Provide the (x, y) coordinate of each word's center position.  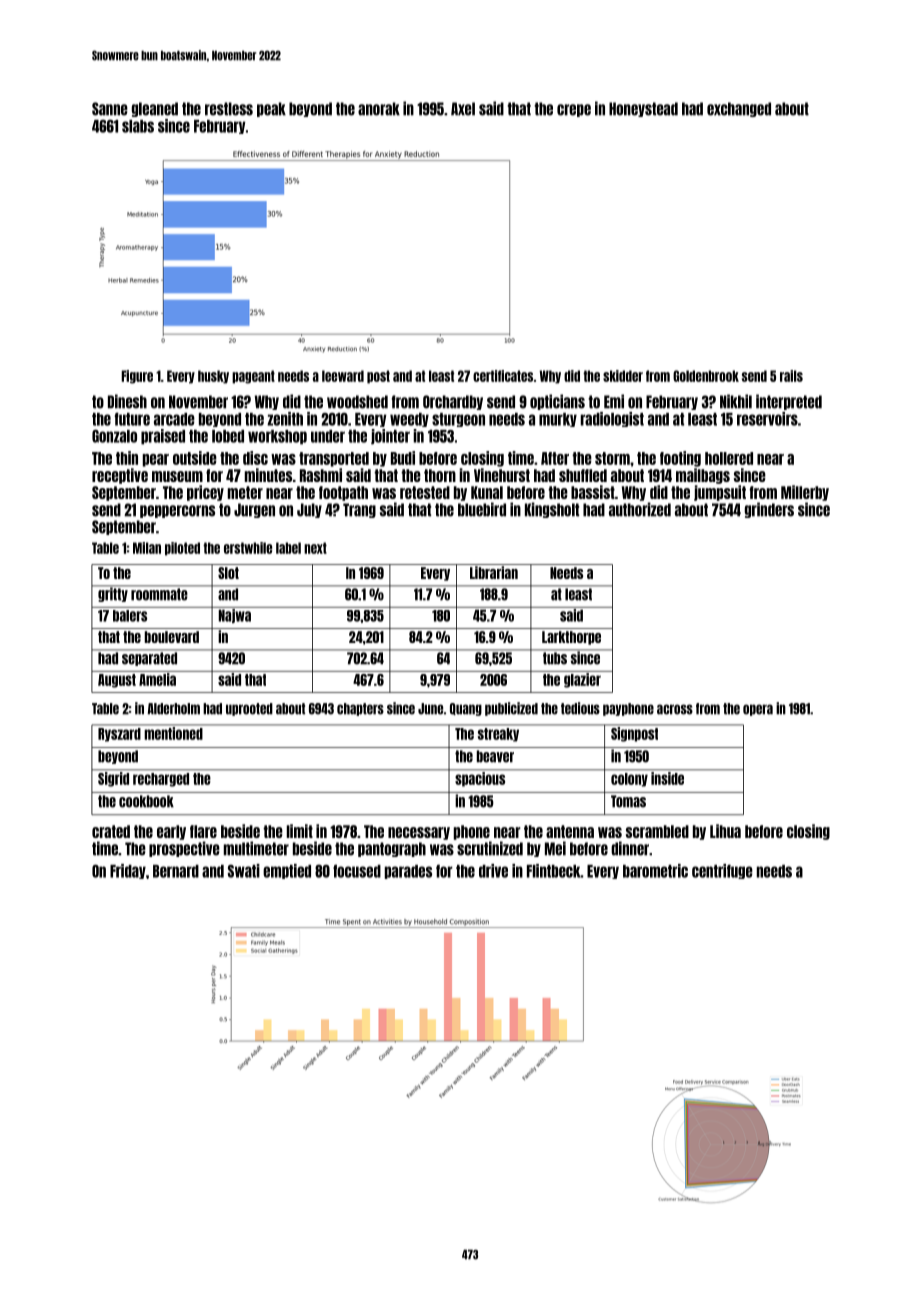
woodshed (357, 402)
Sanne (110, 109)
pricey (205, 493)
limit (300, 831)
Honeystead (643, 109)
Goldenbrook (706, 376)
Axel (463, 109)
